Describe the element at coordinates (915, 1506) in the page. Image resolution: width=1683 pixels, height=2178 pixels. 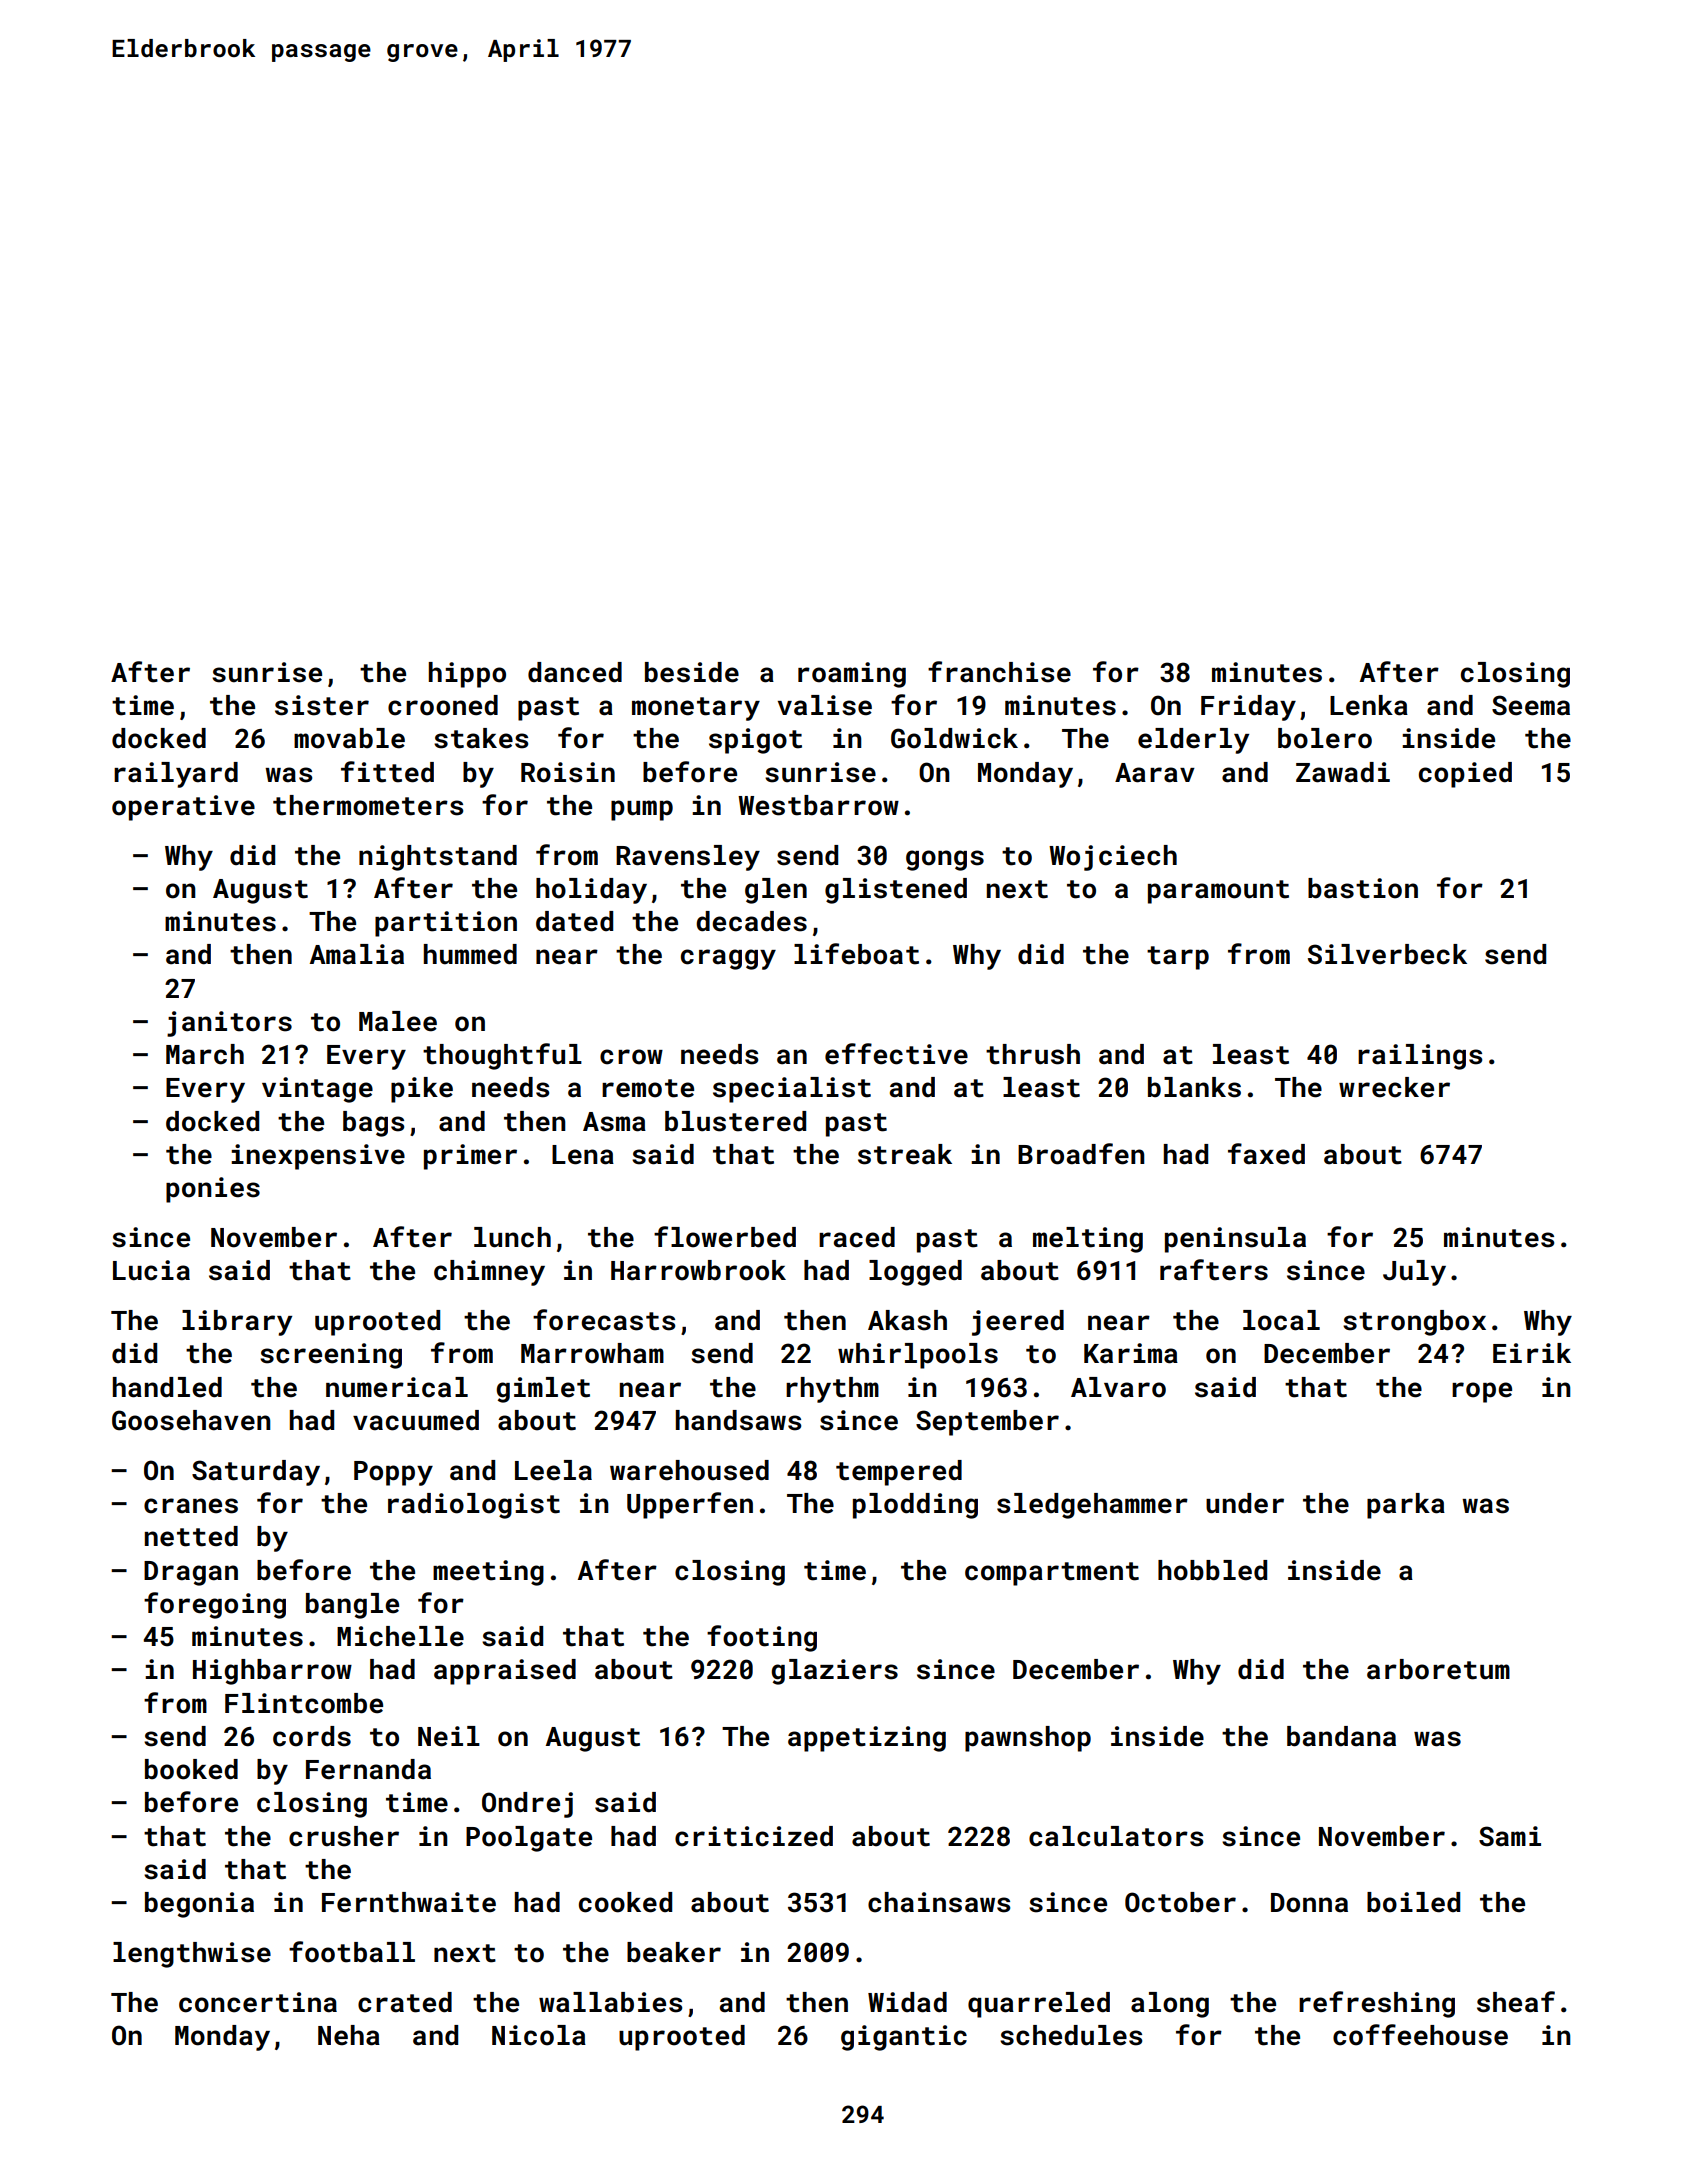
I see `plodding` at that location.
